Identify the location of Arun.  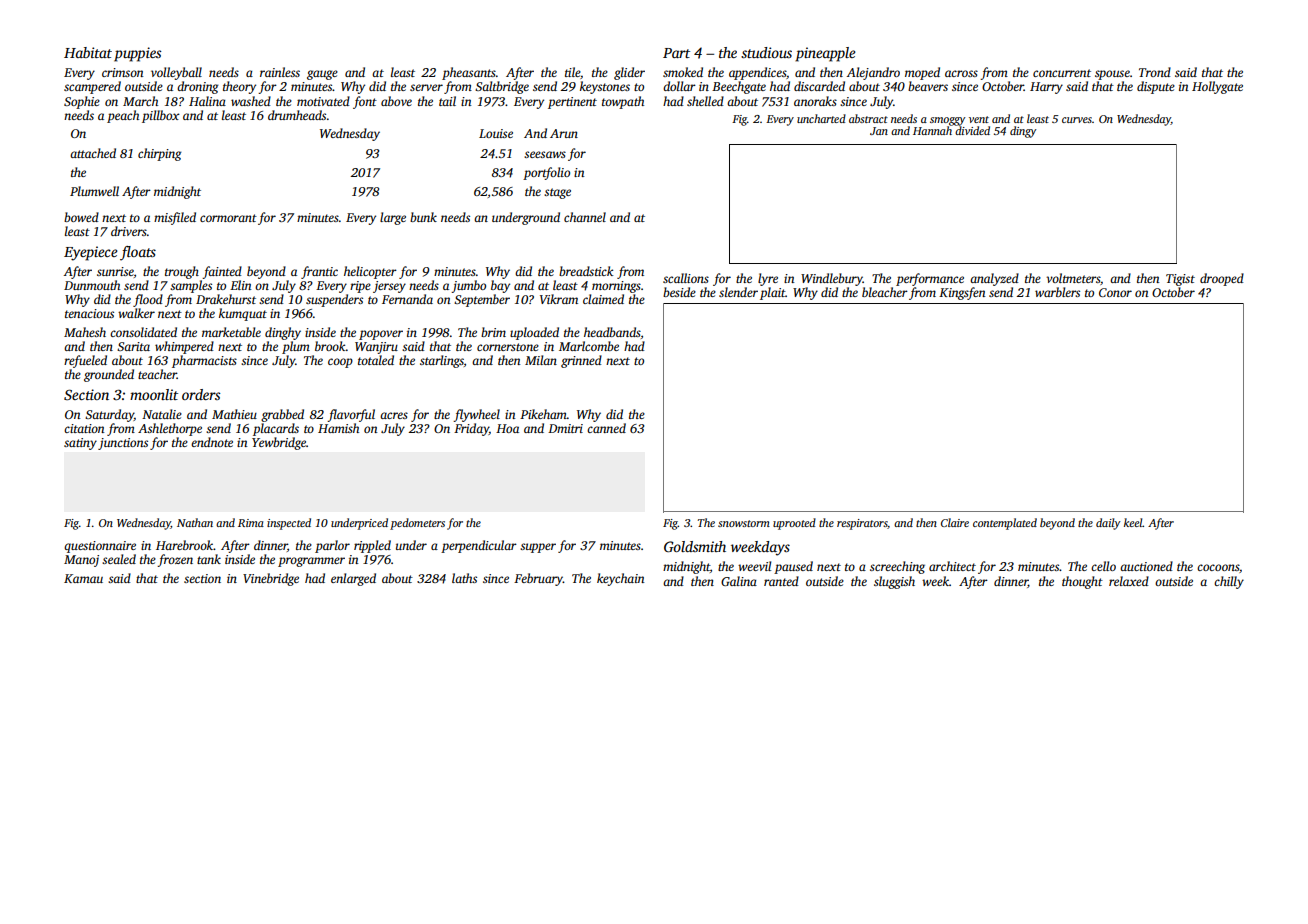
(564, 133).
